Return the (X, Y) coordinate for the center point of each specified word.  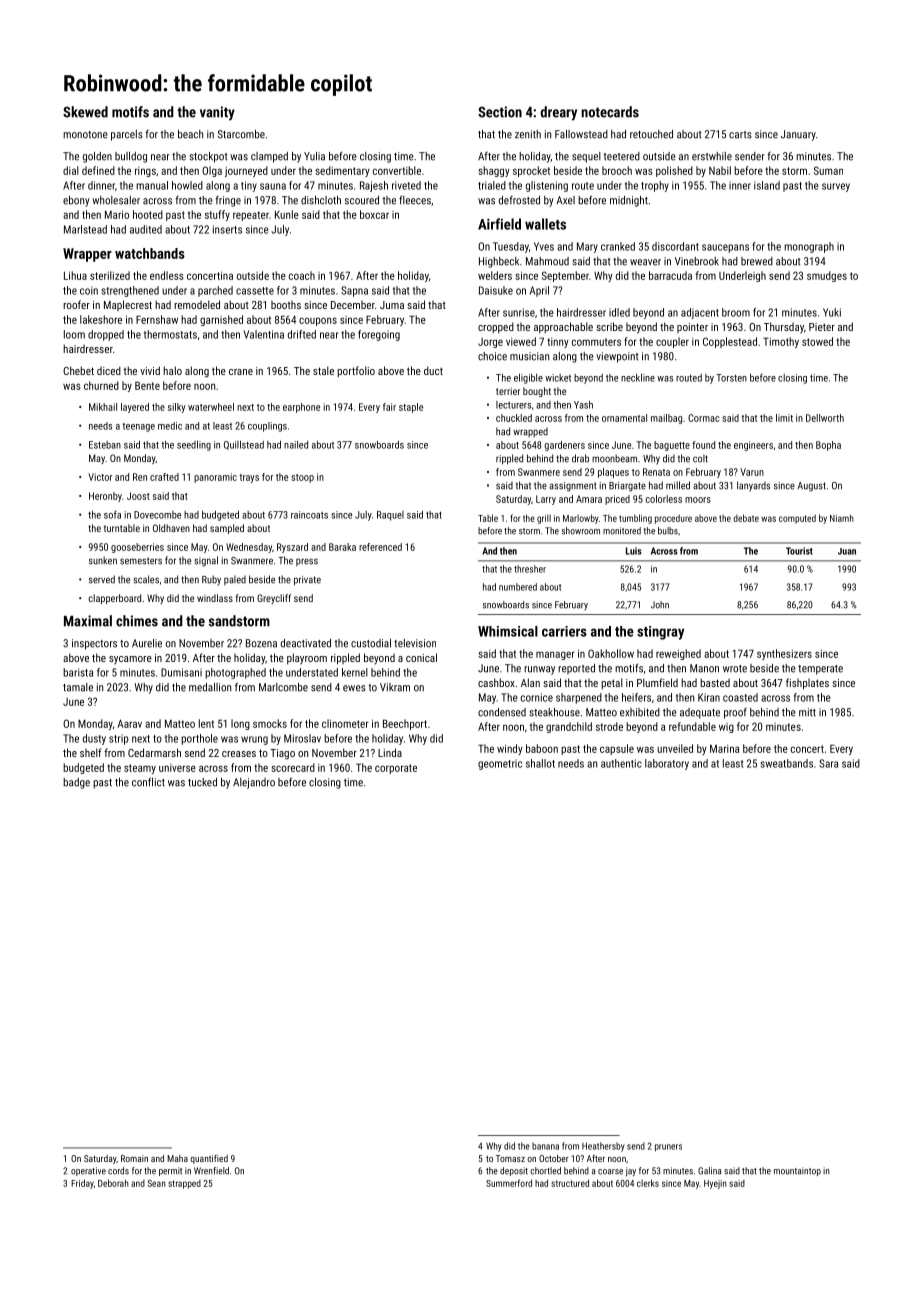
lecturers (513, 405)
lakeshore (101, 319)
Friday (82, 1184)
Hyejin (715, 1184)
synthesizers (784, 654)
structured (570, 1183)
